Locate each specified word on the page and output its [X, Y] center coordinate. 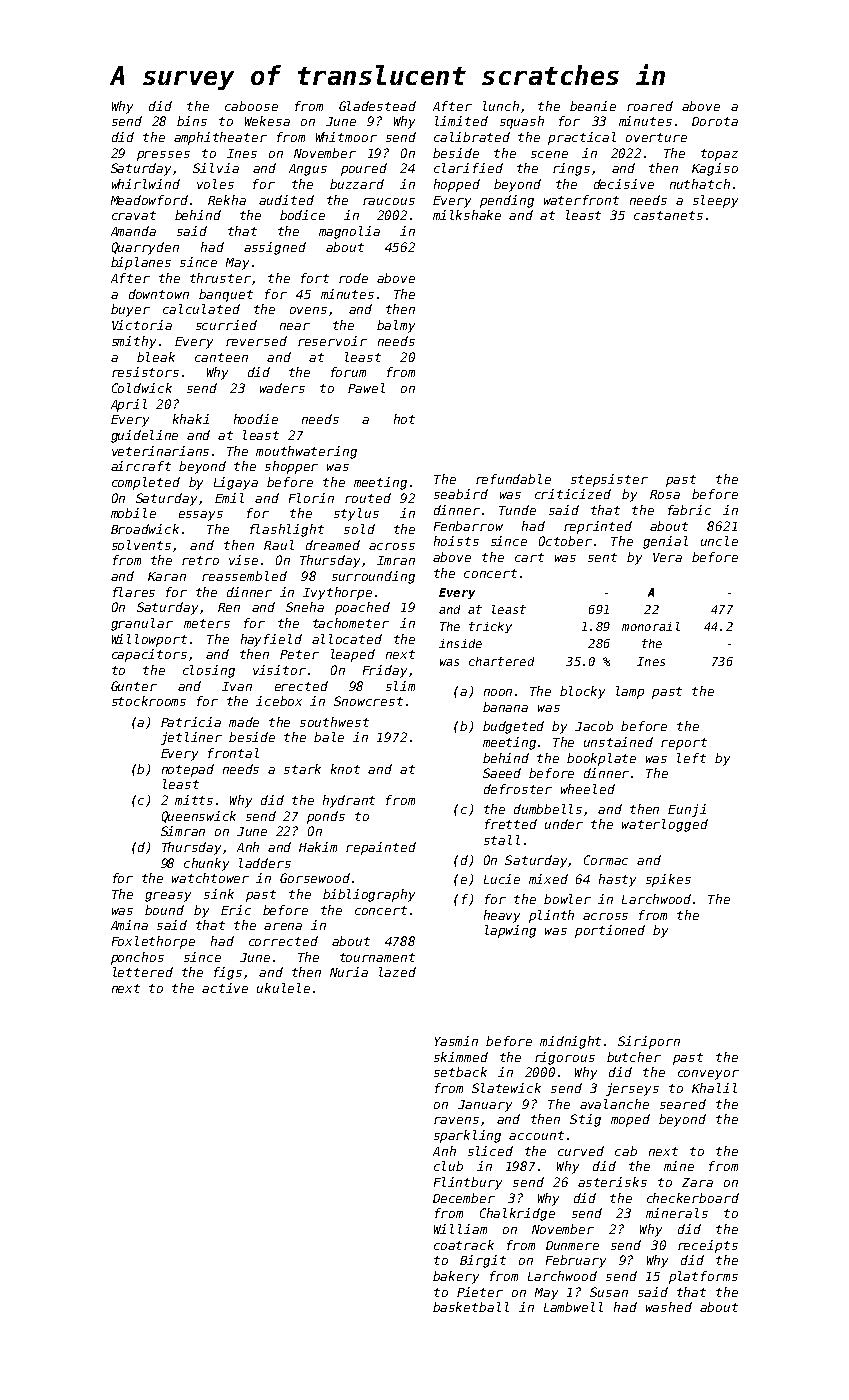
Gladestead [377, 106]
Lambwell [573, 1307]
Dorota [715, 121]
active [225, 988]
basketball [471, 1307]
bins [192, 121]
